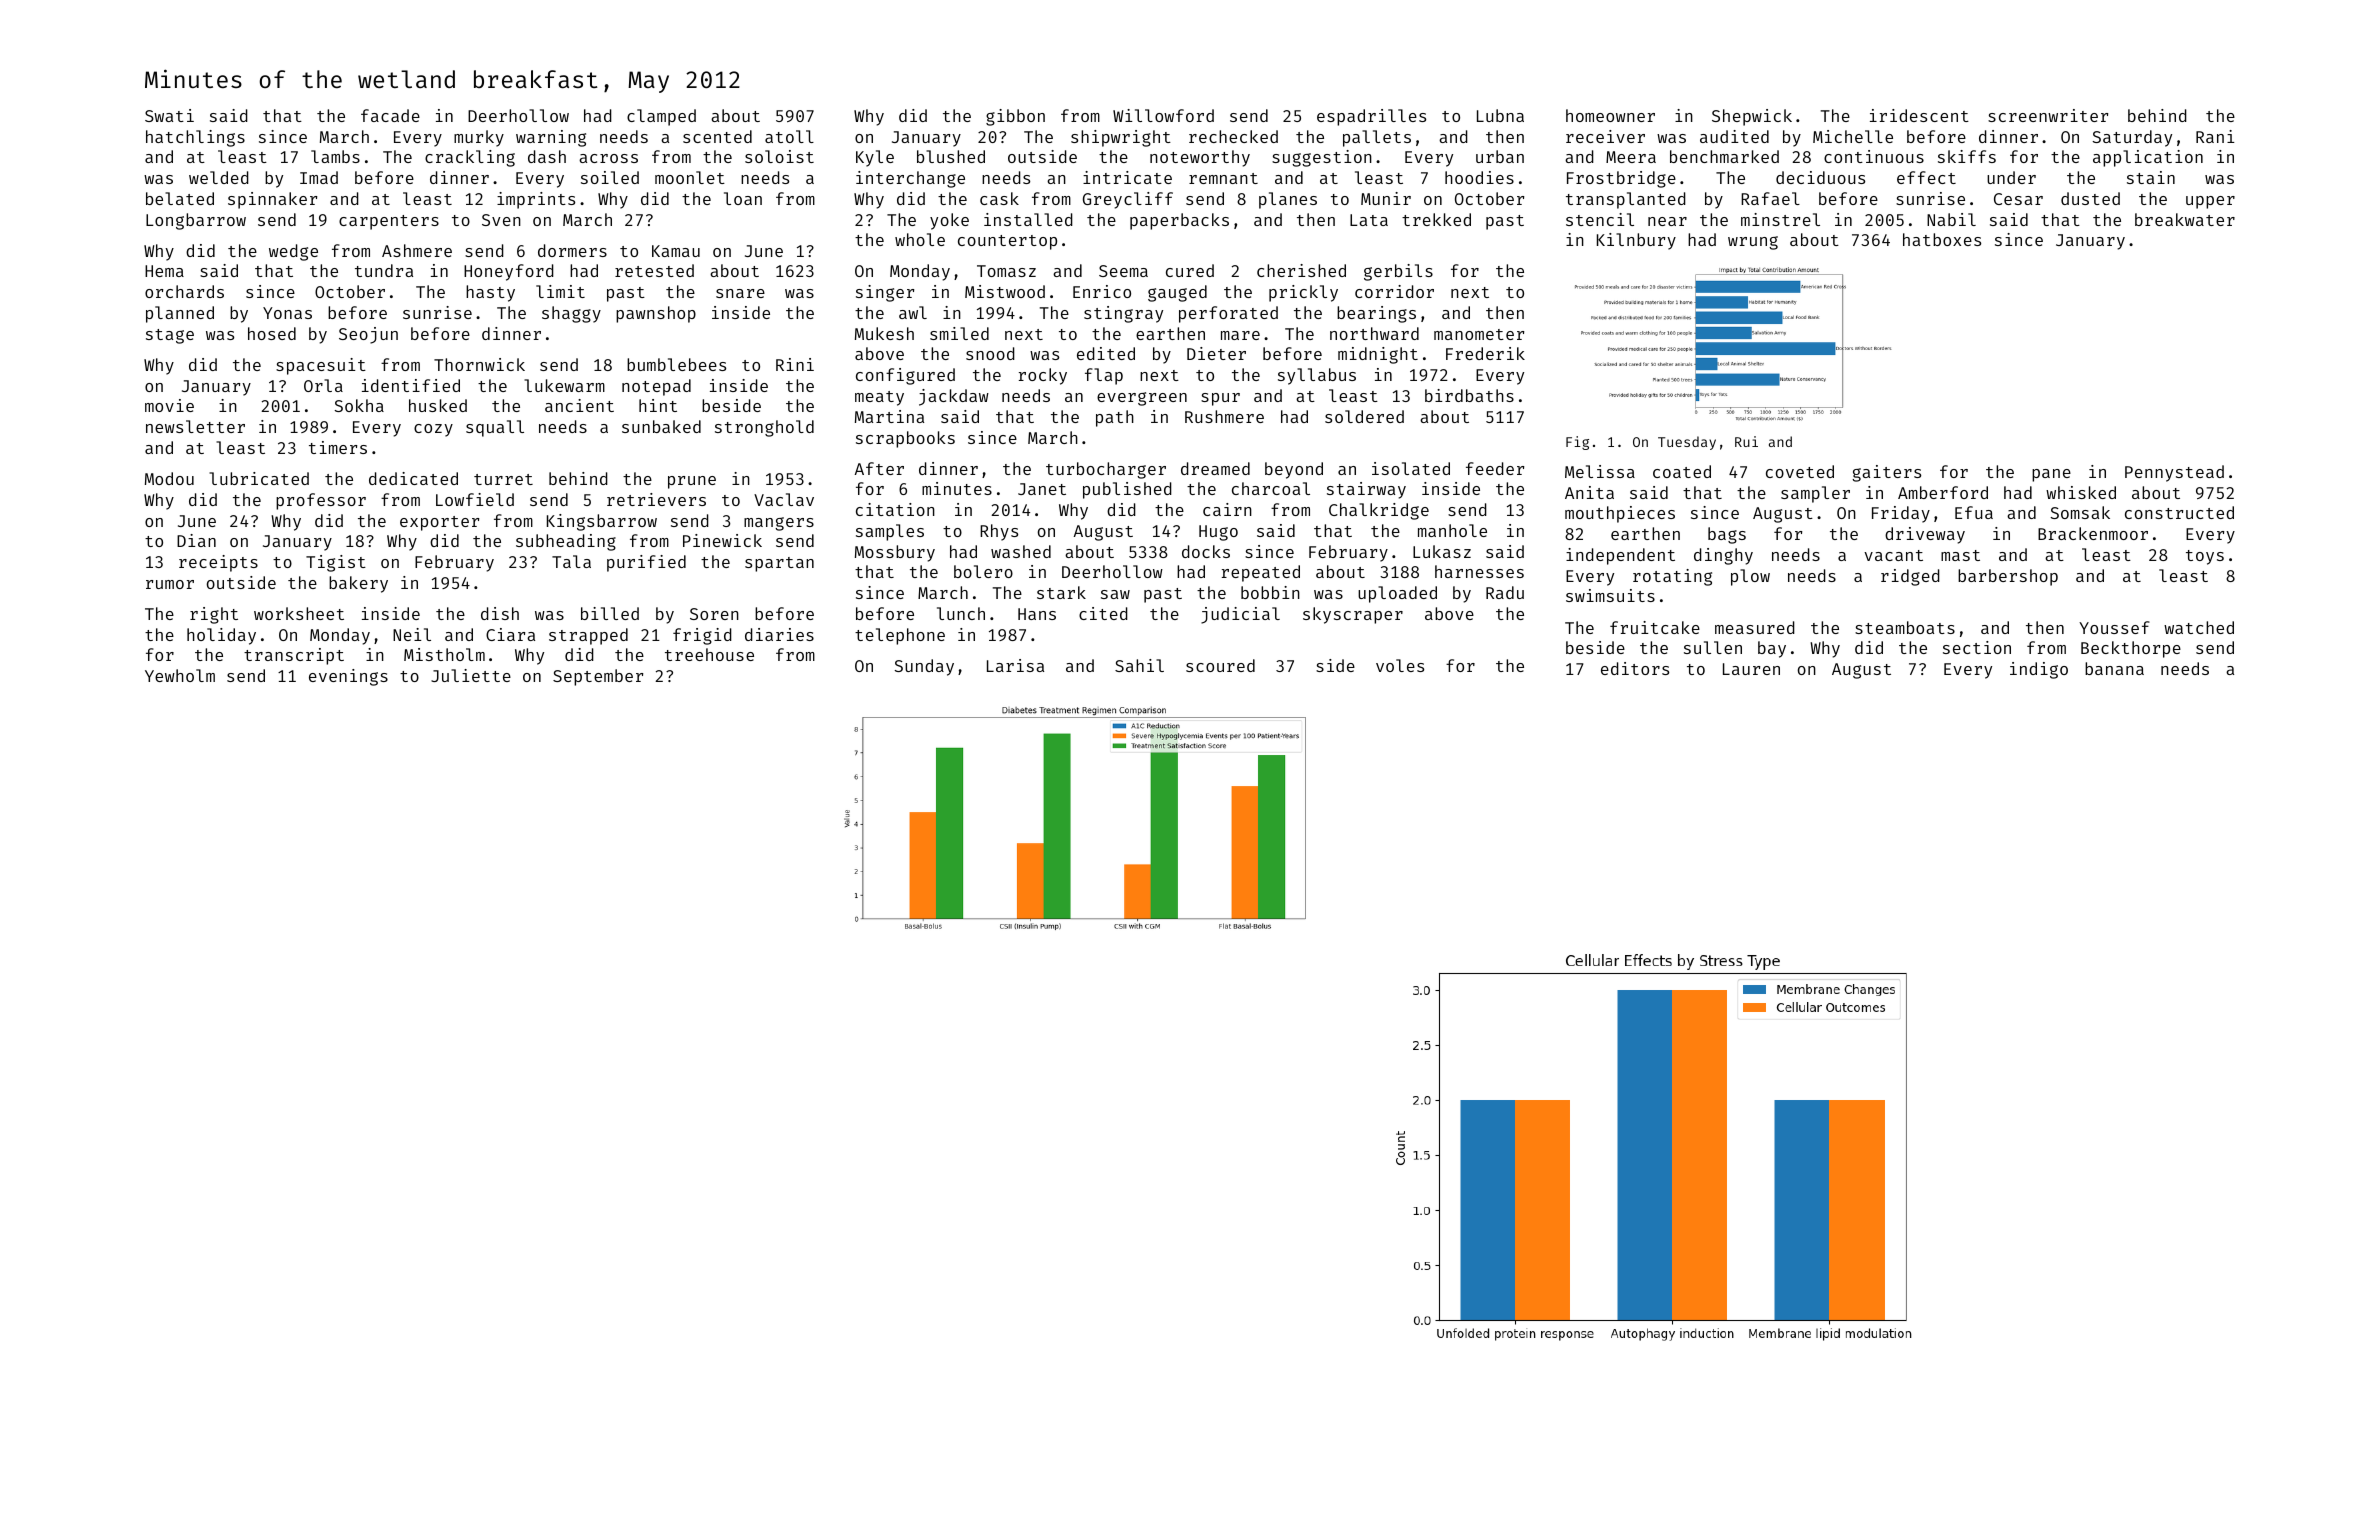 The image size is (2380, 1540). What do you see at coordinates (2151, 177) in the image?
I see `stain` at bounding box center [2151, 177].
